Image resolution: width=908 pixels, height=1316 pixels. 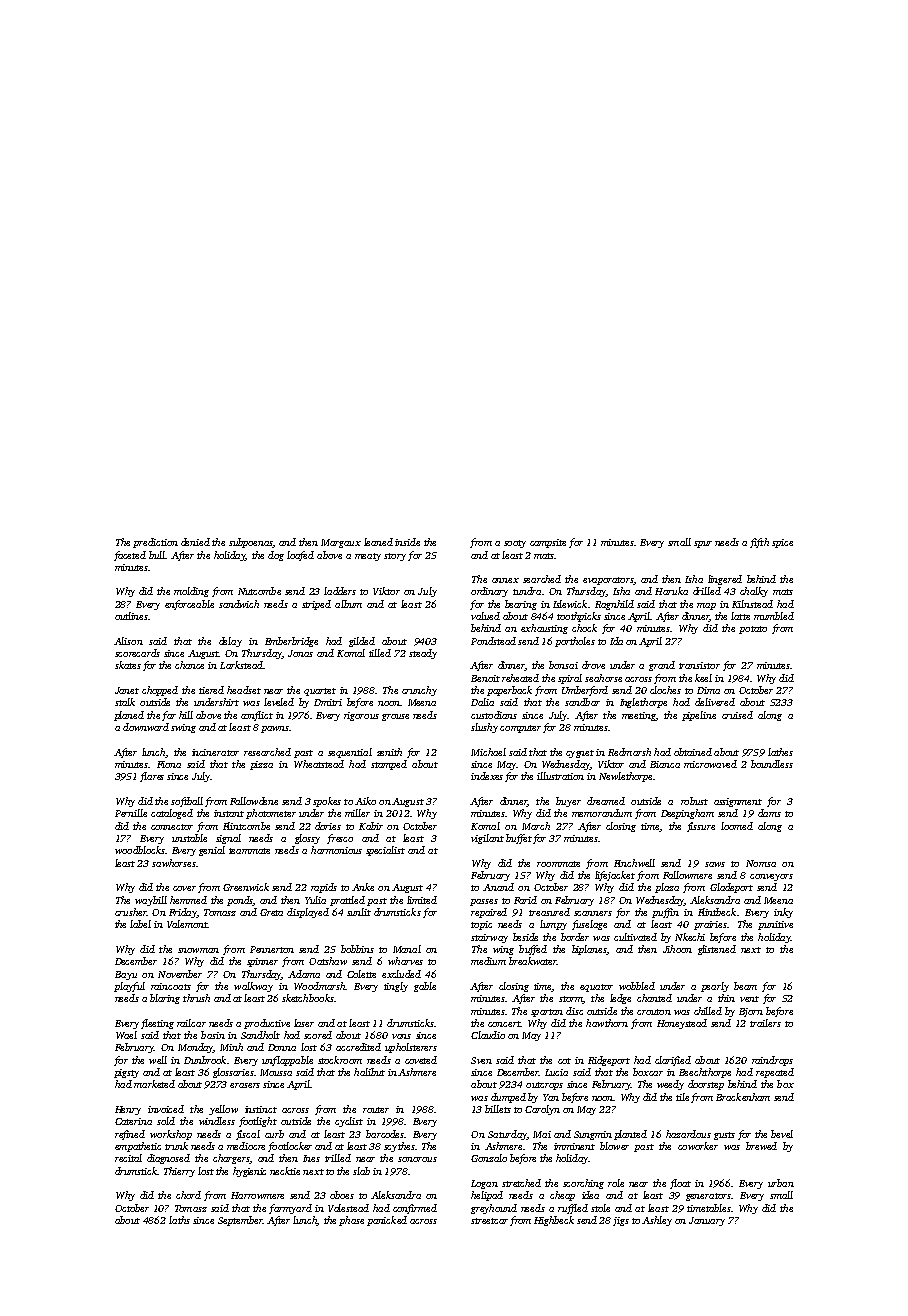 What do you see at coordinates (128, 1158) in the image?
I see `recital` at bounding box center [128, 1158].
